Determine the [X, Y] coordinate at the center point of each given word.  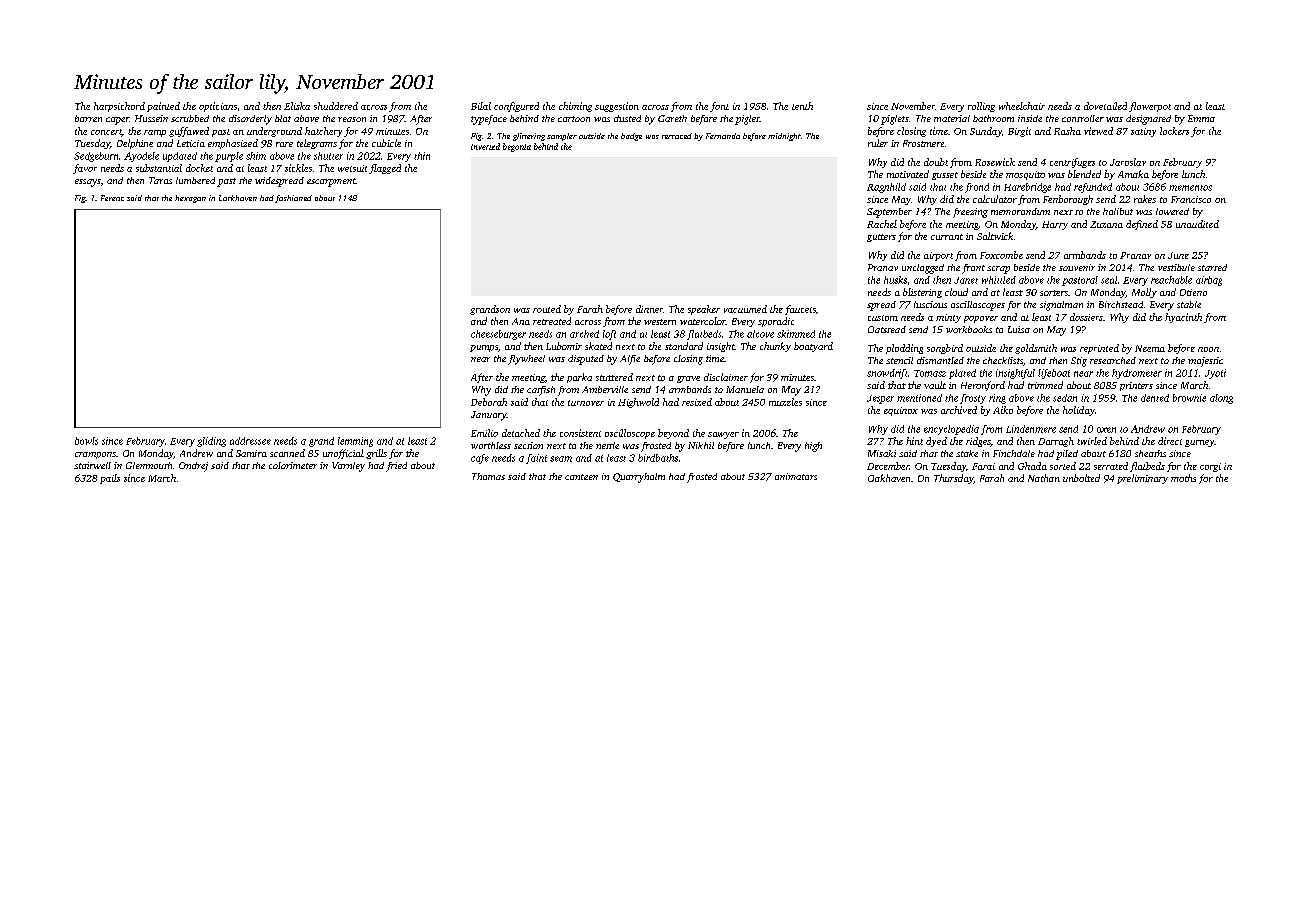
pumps [484, 348]
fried [396, 467]
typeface [489, 120]
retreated [552, 321]
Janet [966, 280]
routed [547, 309]
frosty [973, 399]
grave [688, 379]
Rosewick [995, 162]
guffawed [189, 132]
